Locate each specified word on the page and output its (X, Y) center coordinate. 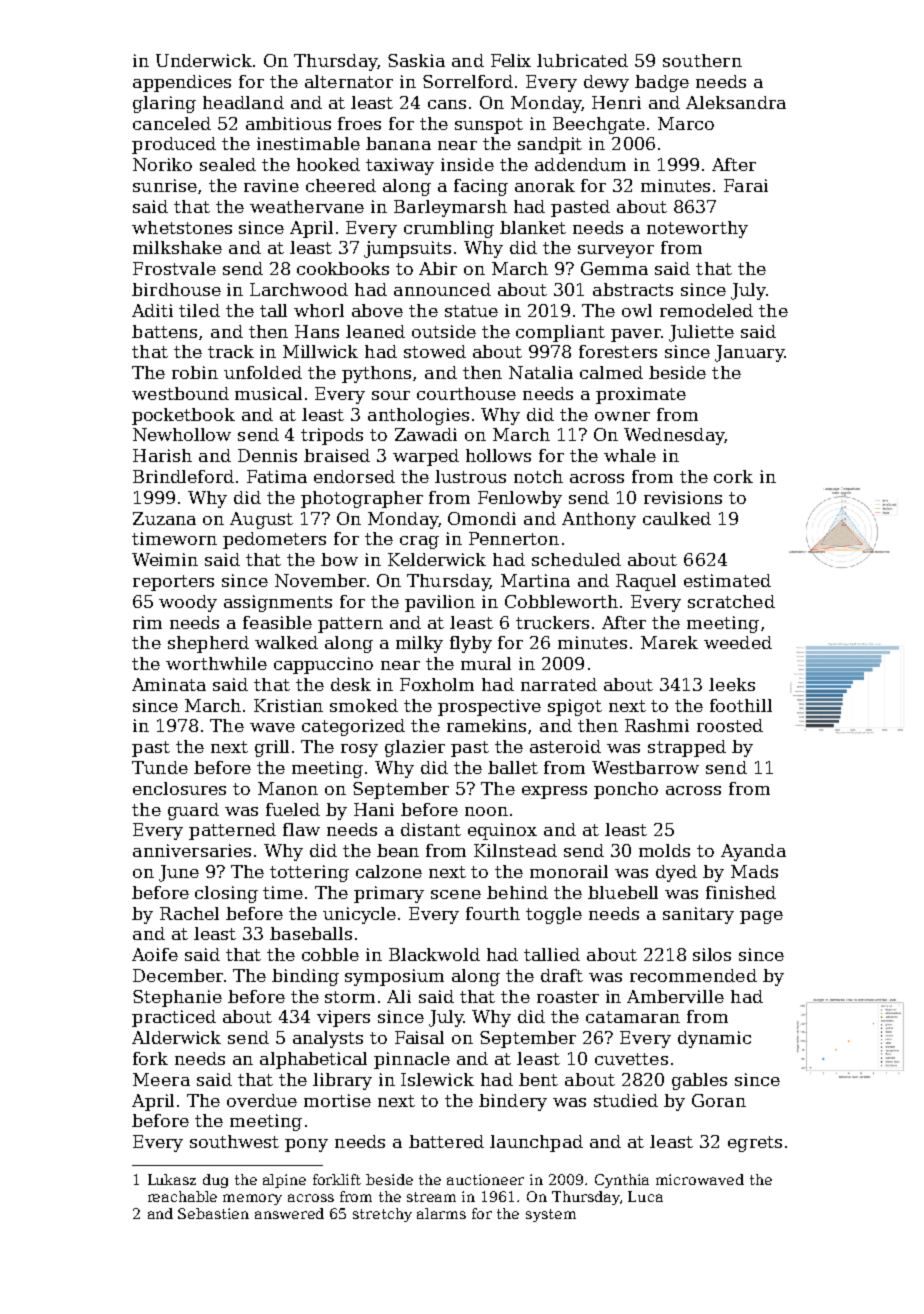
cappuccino (323, 665)
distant (431, 829)
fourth (493, 913)
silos (712, 954)
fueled (293, 809)
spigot (575, 707)
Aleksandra (736, 102)
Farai (746, 185)
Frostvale (174, 268)
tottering (309, 873)
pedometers (274, 540)
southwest (234, 1141)
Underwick (204, 60)
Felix (511, 60)
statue (471, 311)
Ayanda (753, 852)
